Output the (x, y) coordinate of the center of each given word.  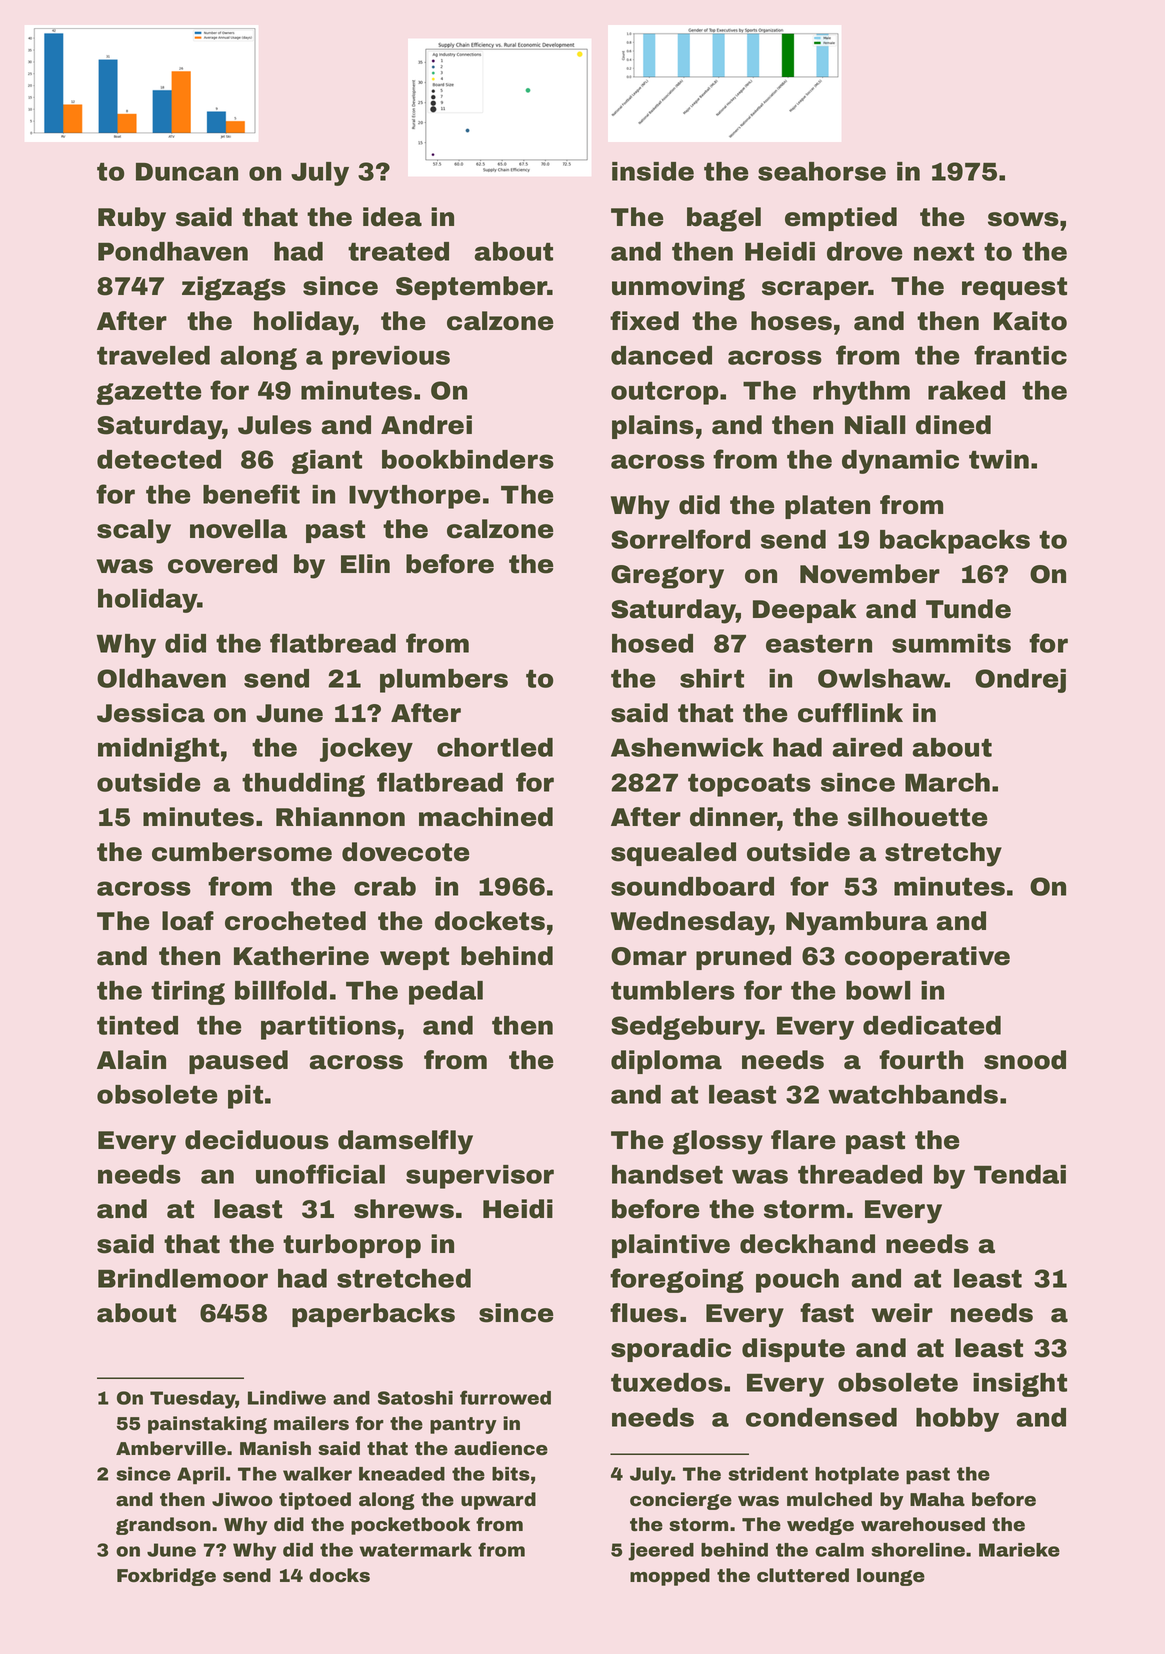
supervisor (480, 1177)
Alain (131, 1060)
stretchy (943, 854)
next (944, 252)
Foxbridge (166, 1577)
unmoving (678, 288)
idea (392, 217)
